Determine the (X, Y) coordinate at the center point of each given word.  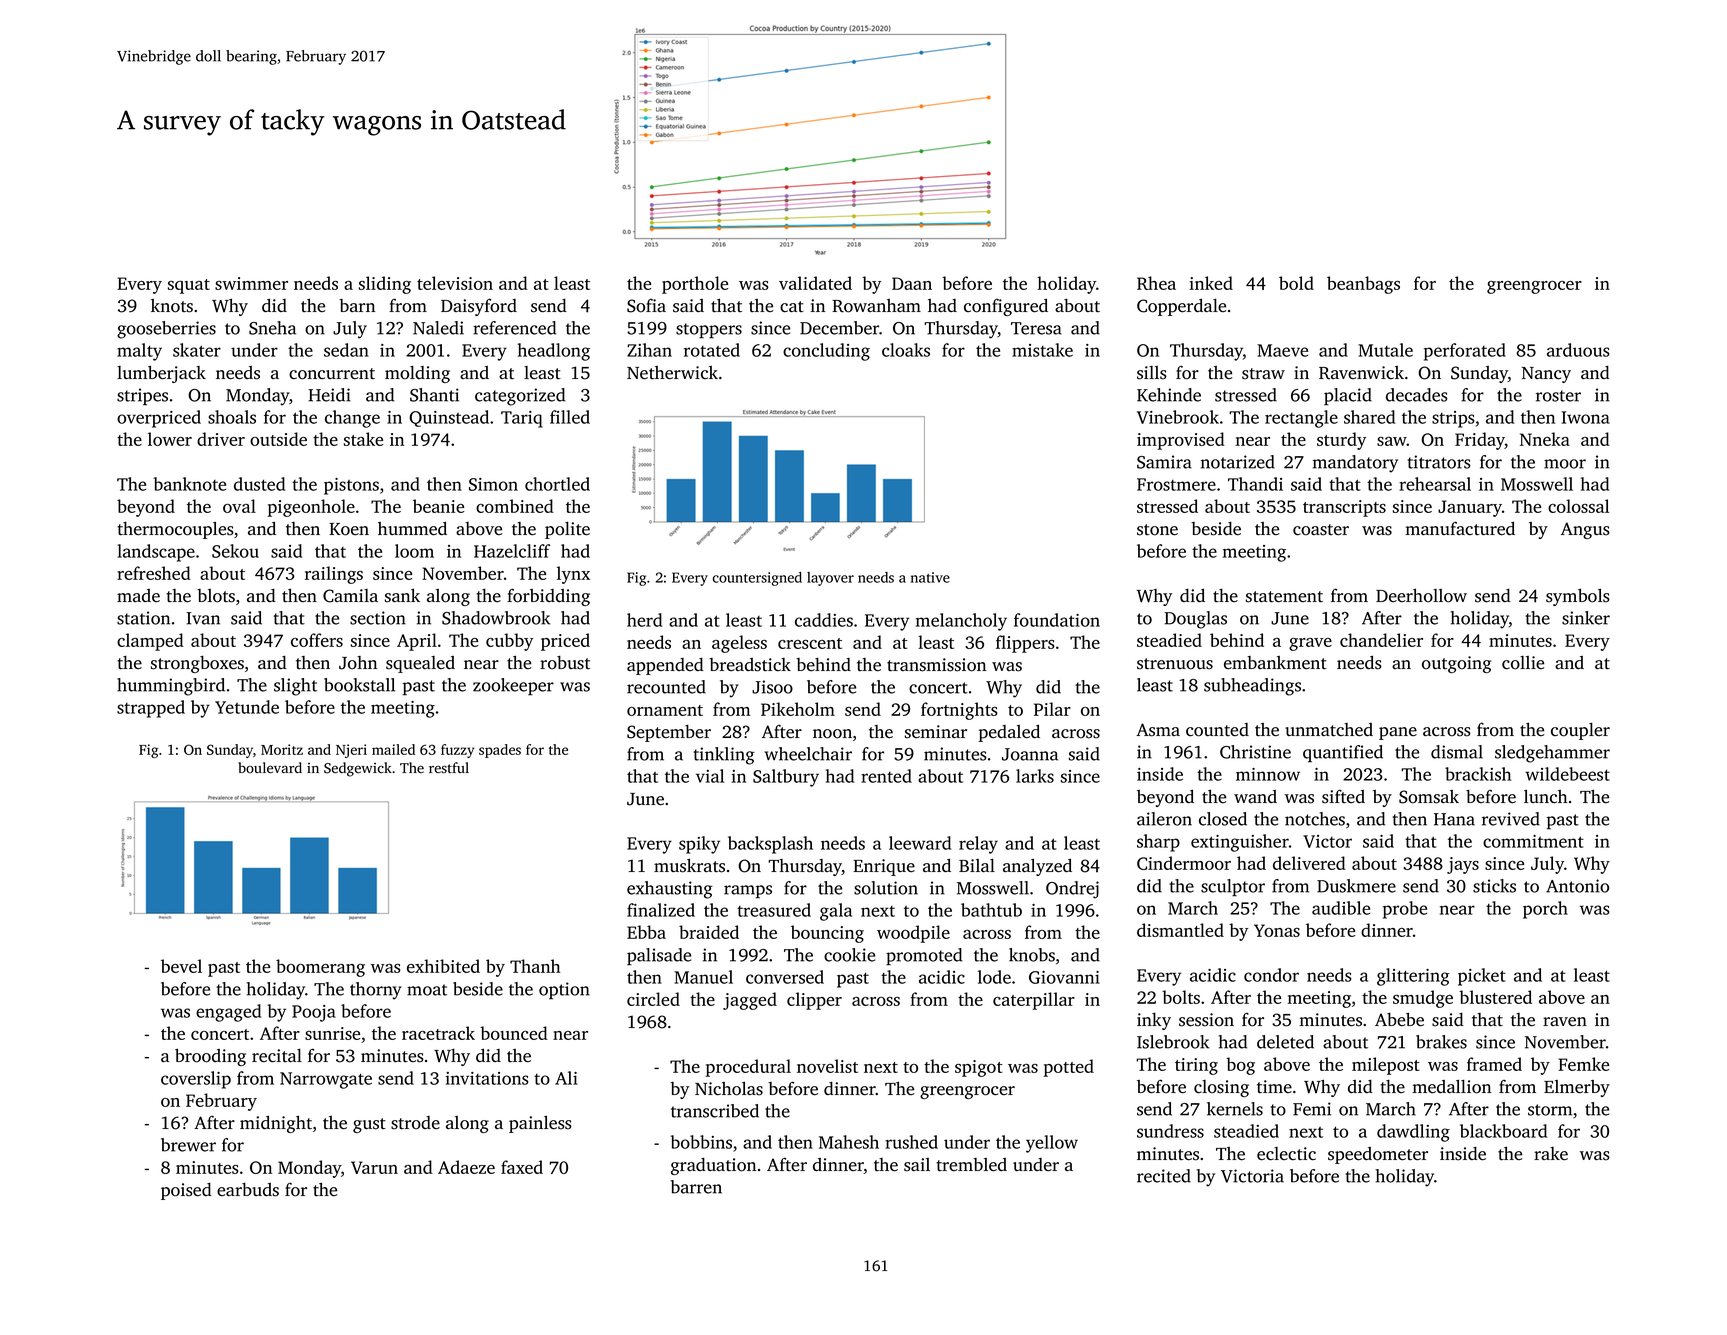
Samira (1164, 462)
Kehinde (1169, 395)
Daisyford (479, 307)
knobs (1032, 955)
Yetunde (247, 707)
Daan (912, 283)
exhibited (443, 966)
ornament (665, 710)
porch (1545, 910)
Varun (374, 1167)
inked (1211, 283)
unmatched (1329, 730)
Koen (349, 529)
